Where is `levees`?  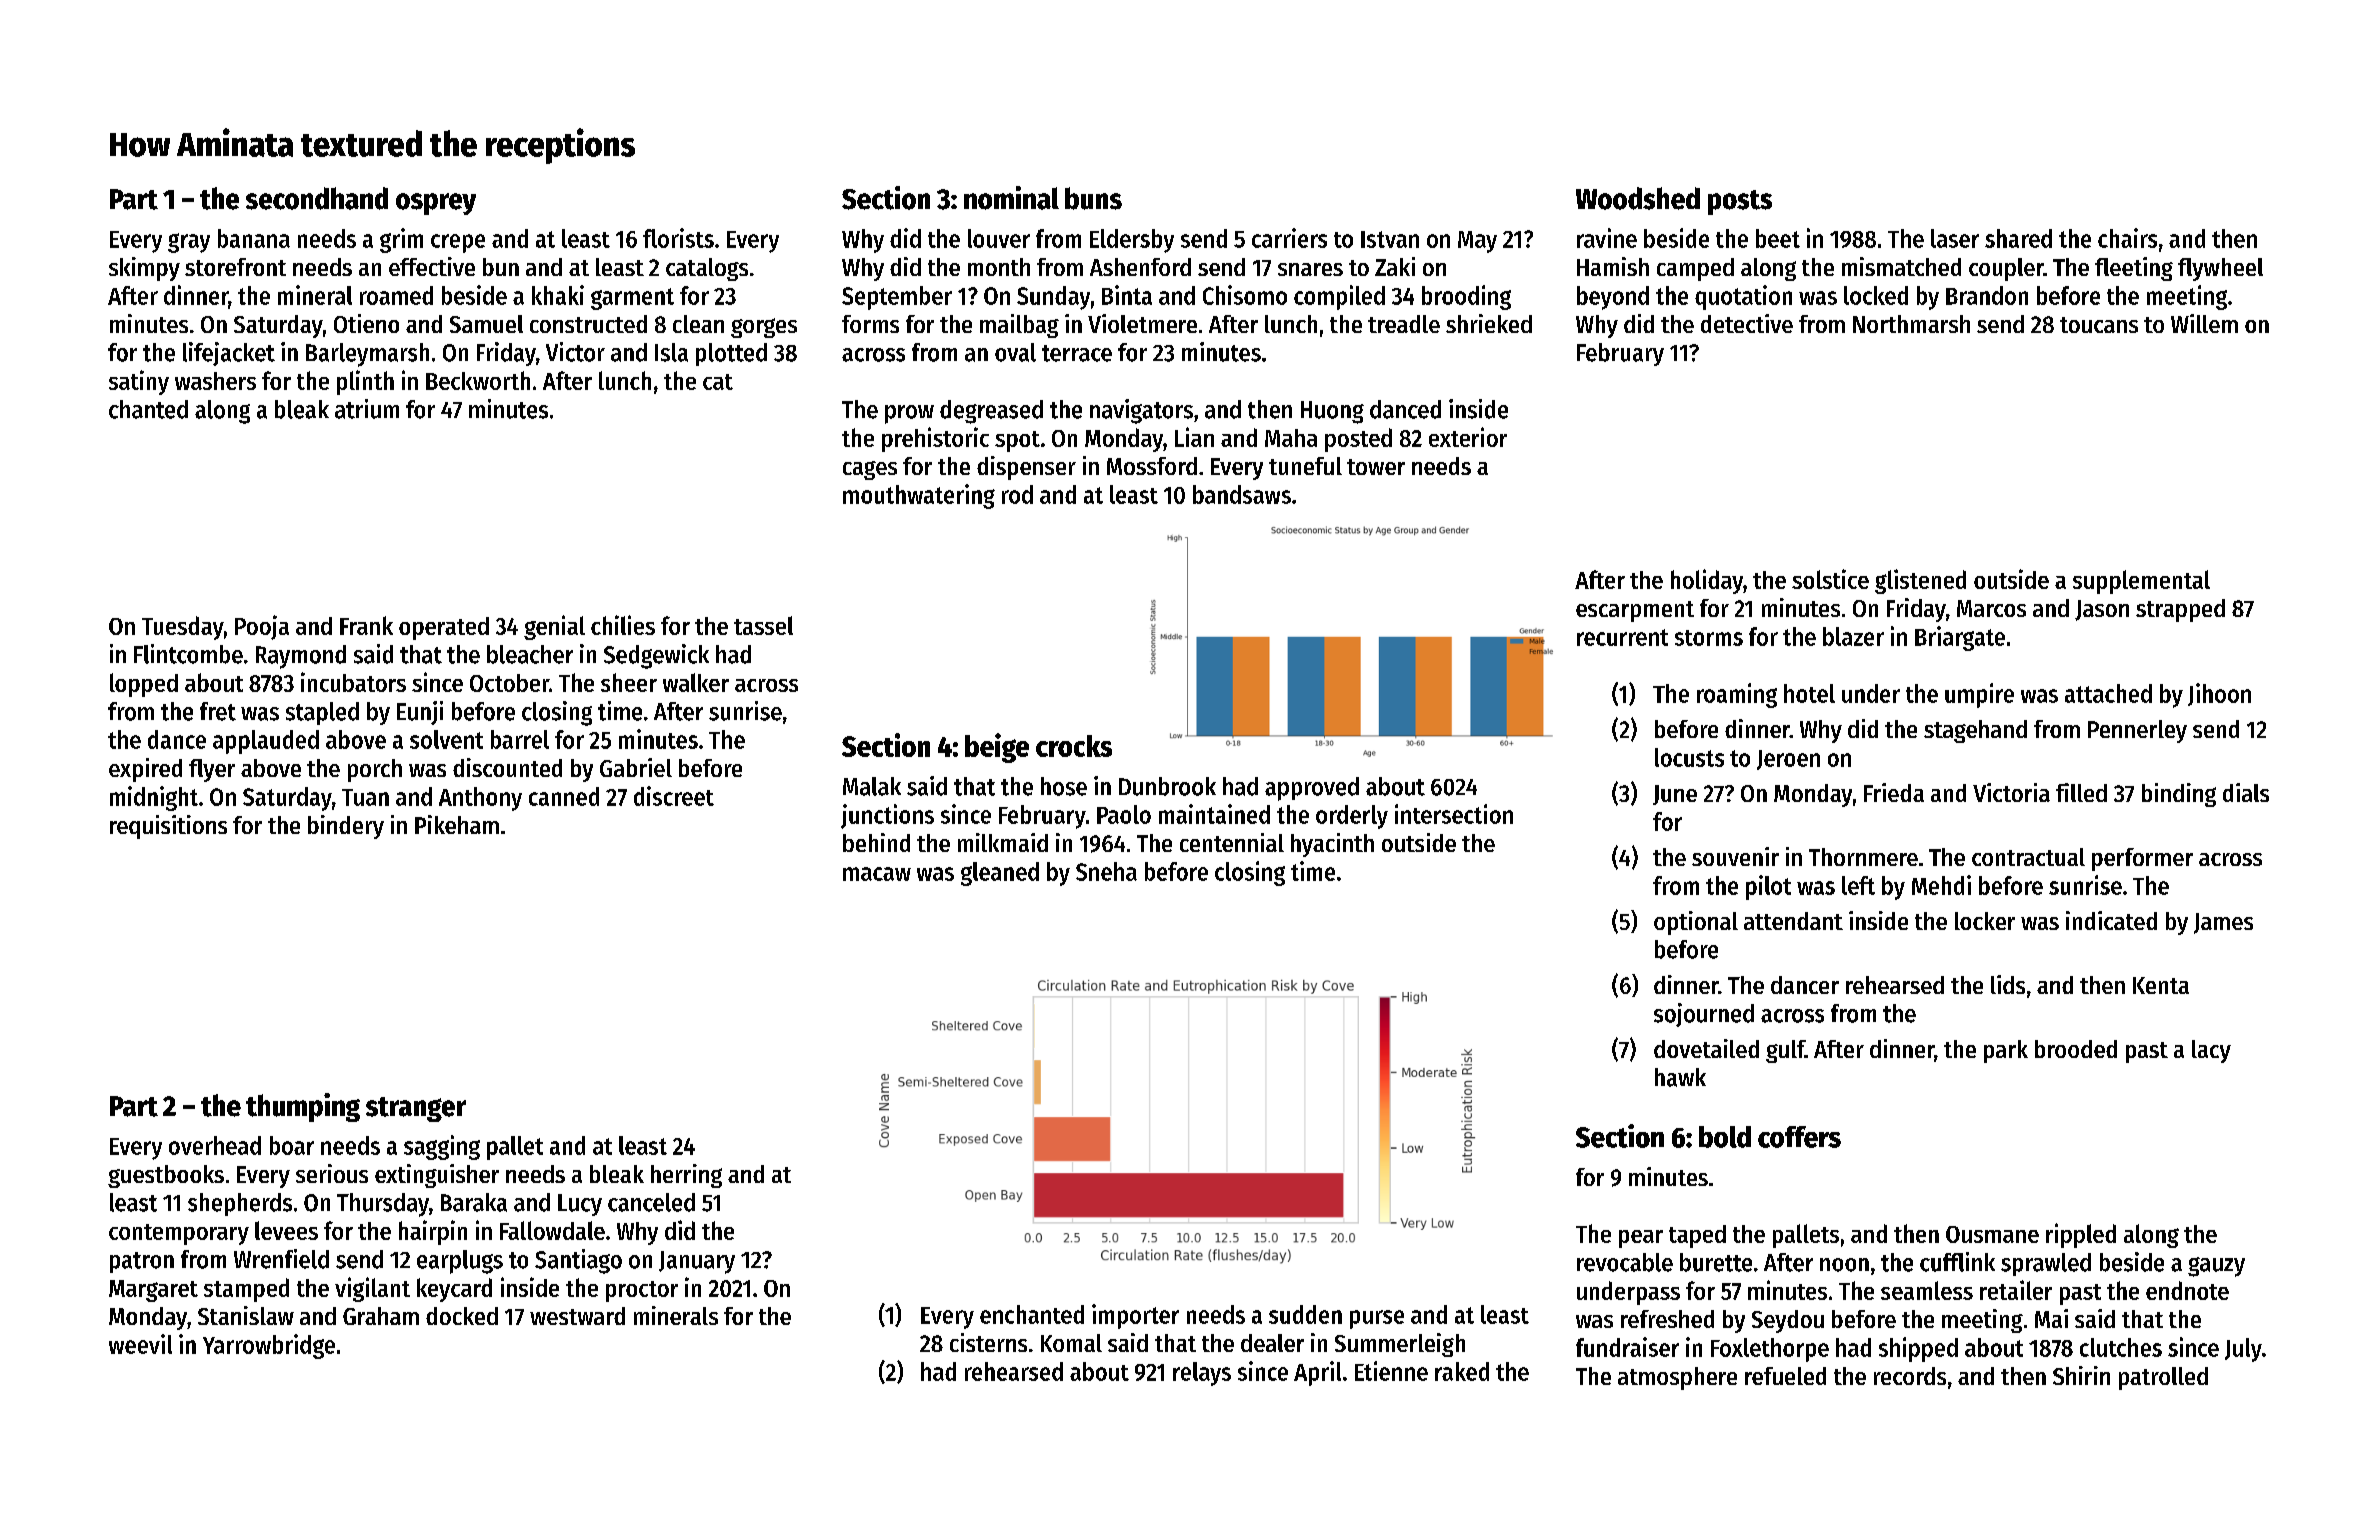
levees is located at coordinates (286, 1230).
